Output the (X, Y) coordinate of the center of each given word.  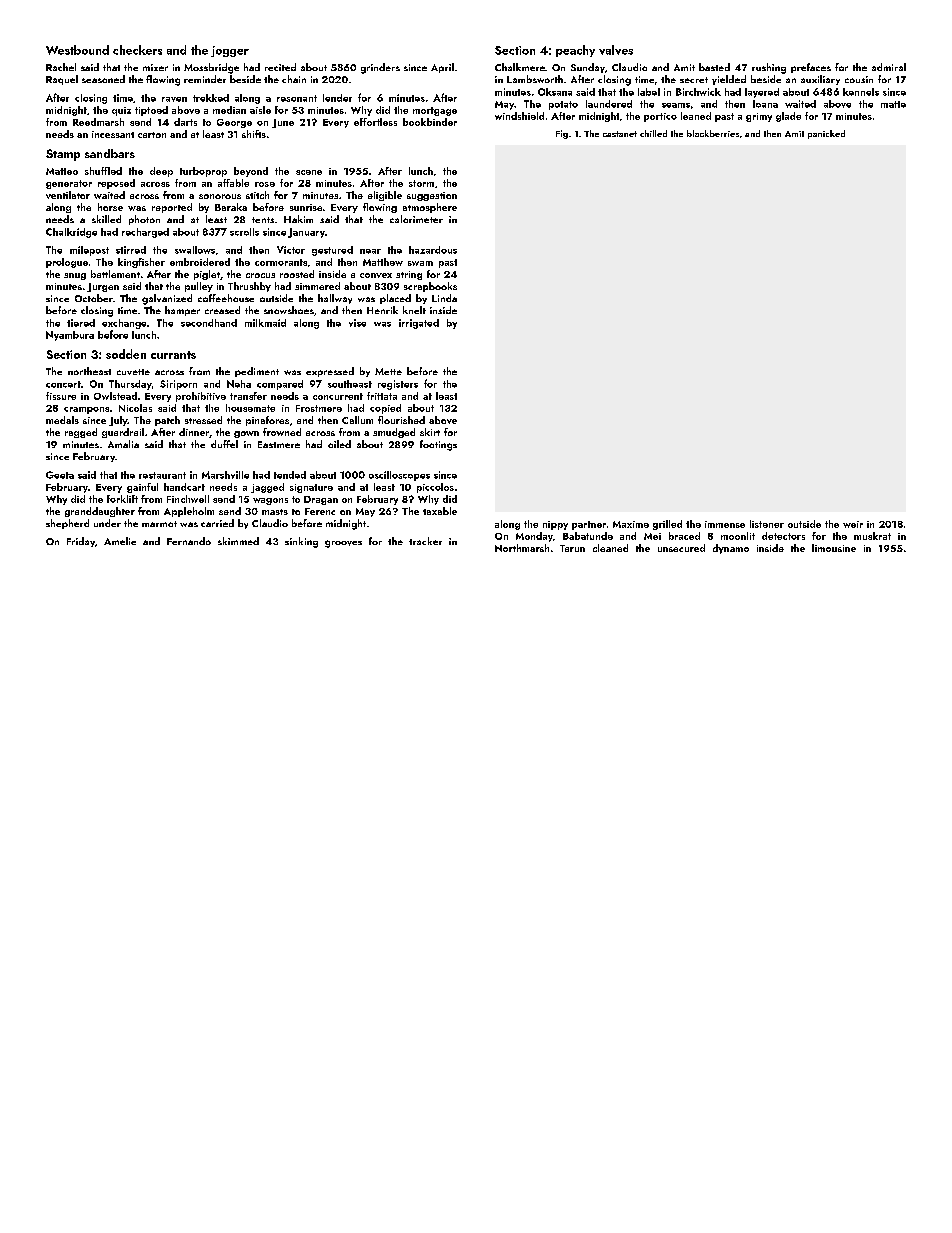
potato (563, 105)
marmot (159, 524)
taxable (440, 511)
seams (676, 105)
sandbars (110, 153)
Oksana (555, 92)
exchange (124, 324)
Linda (444, 298)
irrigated (419, 324)
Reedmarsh (98, 122)
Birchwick (698, 92)
